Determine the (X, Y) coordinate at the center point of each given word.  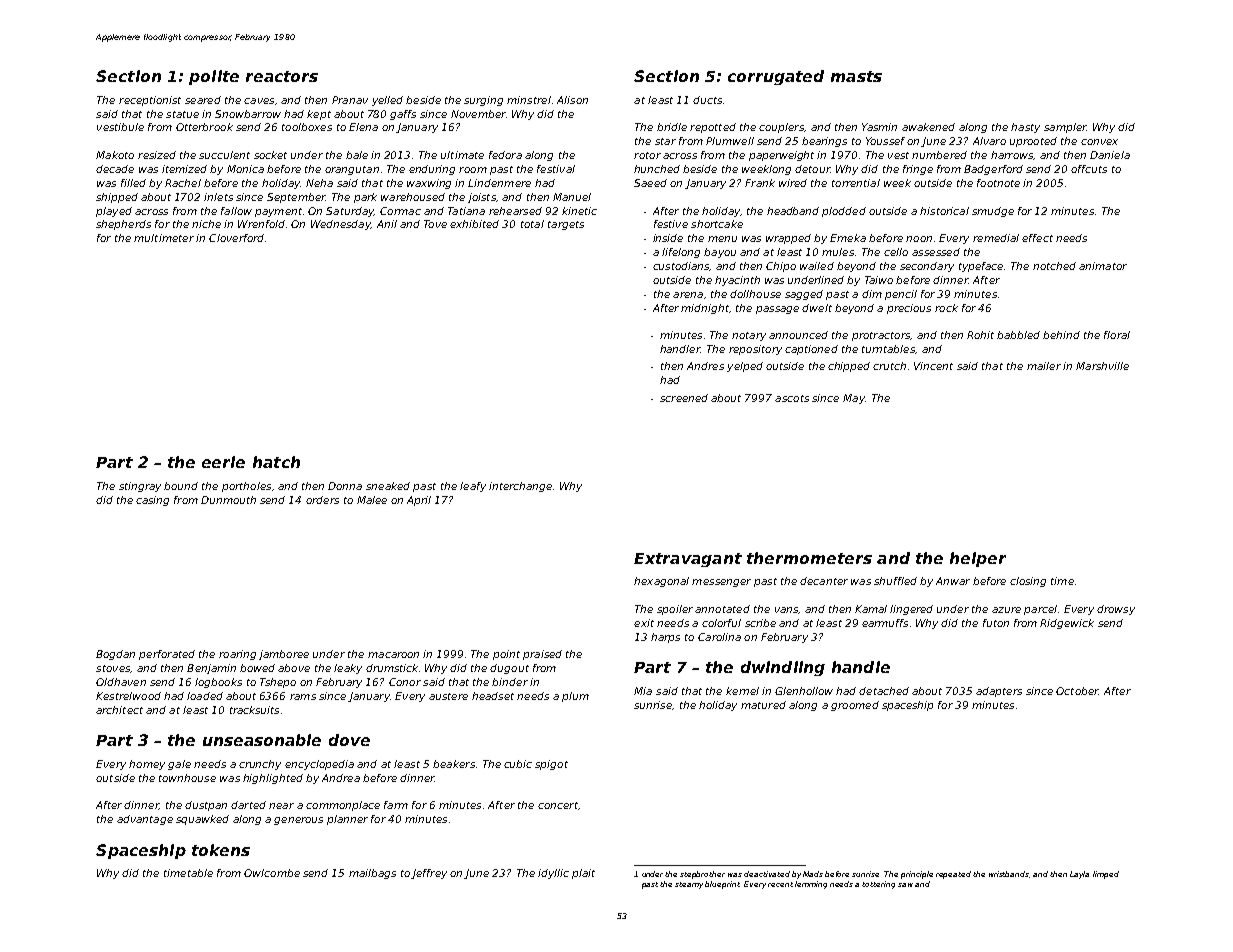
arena (688, 295)
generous (298, 821)
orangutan (352, 170)
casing (152, 501)
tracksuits (254, 710)
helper (978, 559)
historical (944, 211)
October (1077, 691)
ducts (707, 100)
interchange (520, 487)
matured (763, 705)
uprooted (1033, 142)
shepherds (123, 225)
